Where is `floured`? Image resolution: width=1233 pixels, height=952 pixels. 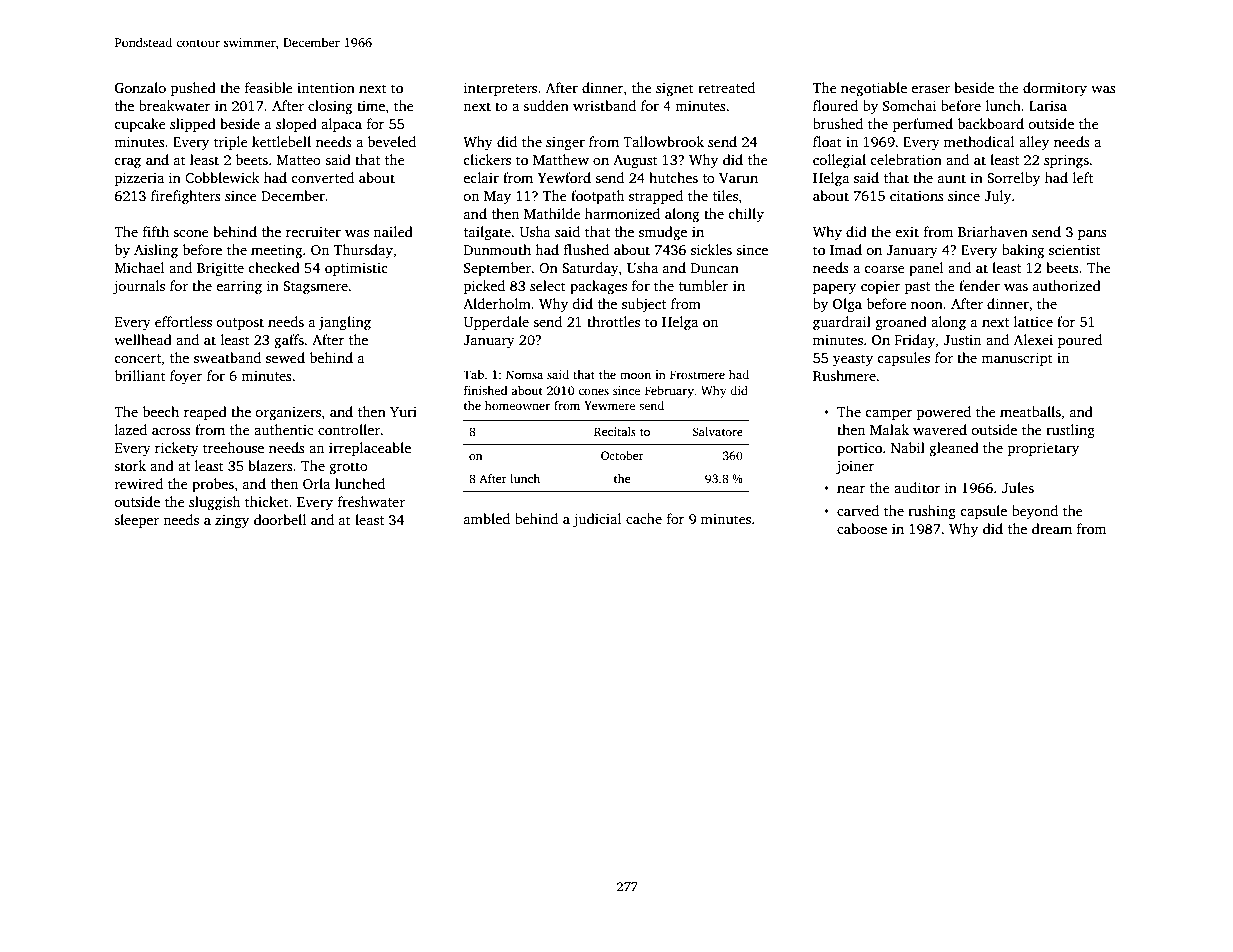 floured is located at coordinates (835, 105).
